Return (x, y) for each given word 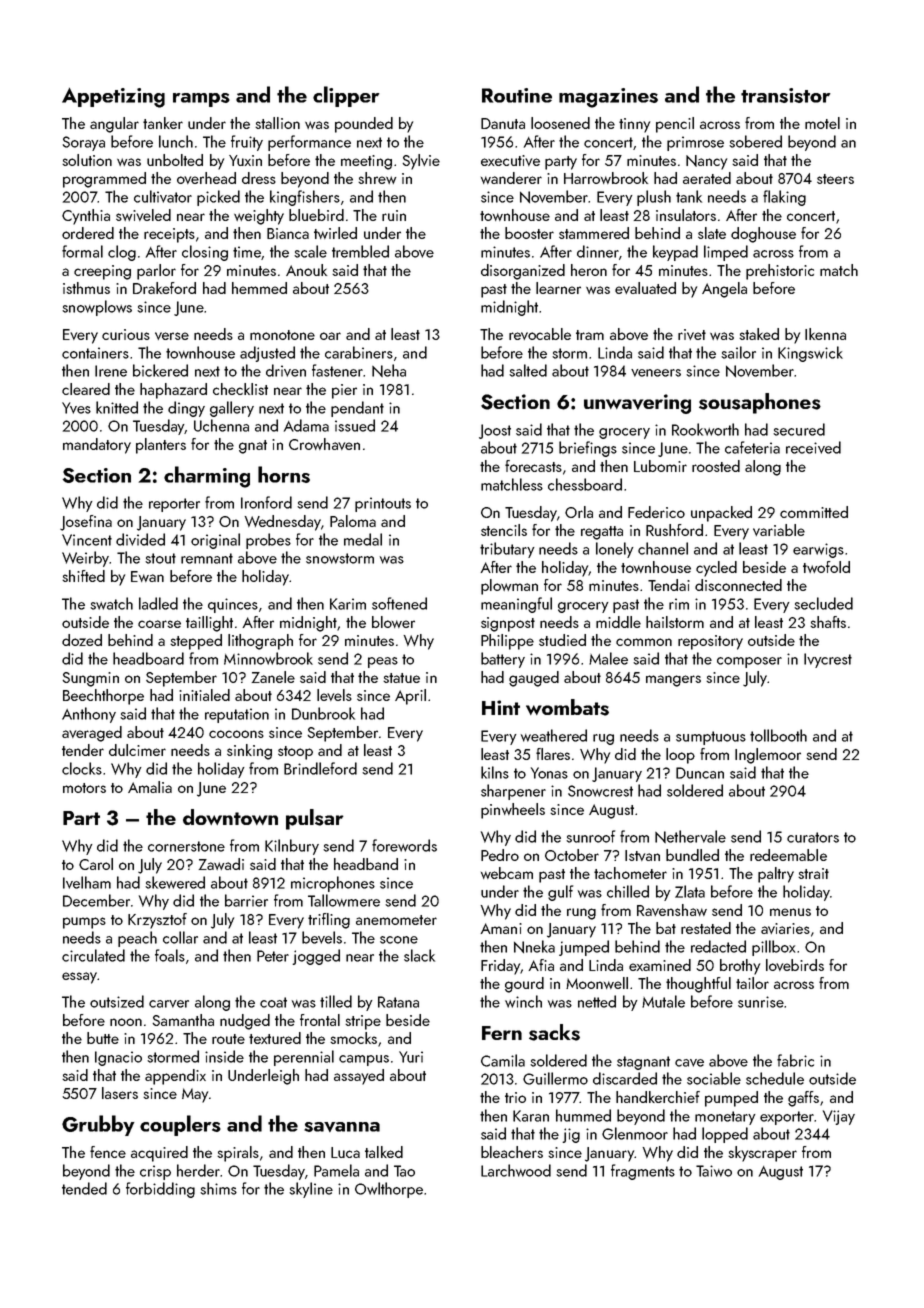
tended (84, 1188)
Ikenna (825, 334)
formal (82, 251)
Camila (503, 1060)
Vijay (839, 1117)
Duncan (700, 773)
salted (528, 370)
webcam (507, 873)
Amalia (150, 787)
